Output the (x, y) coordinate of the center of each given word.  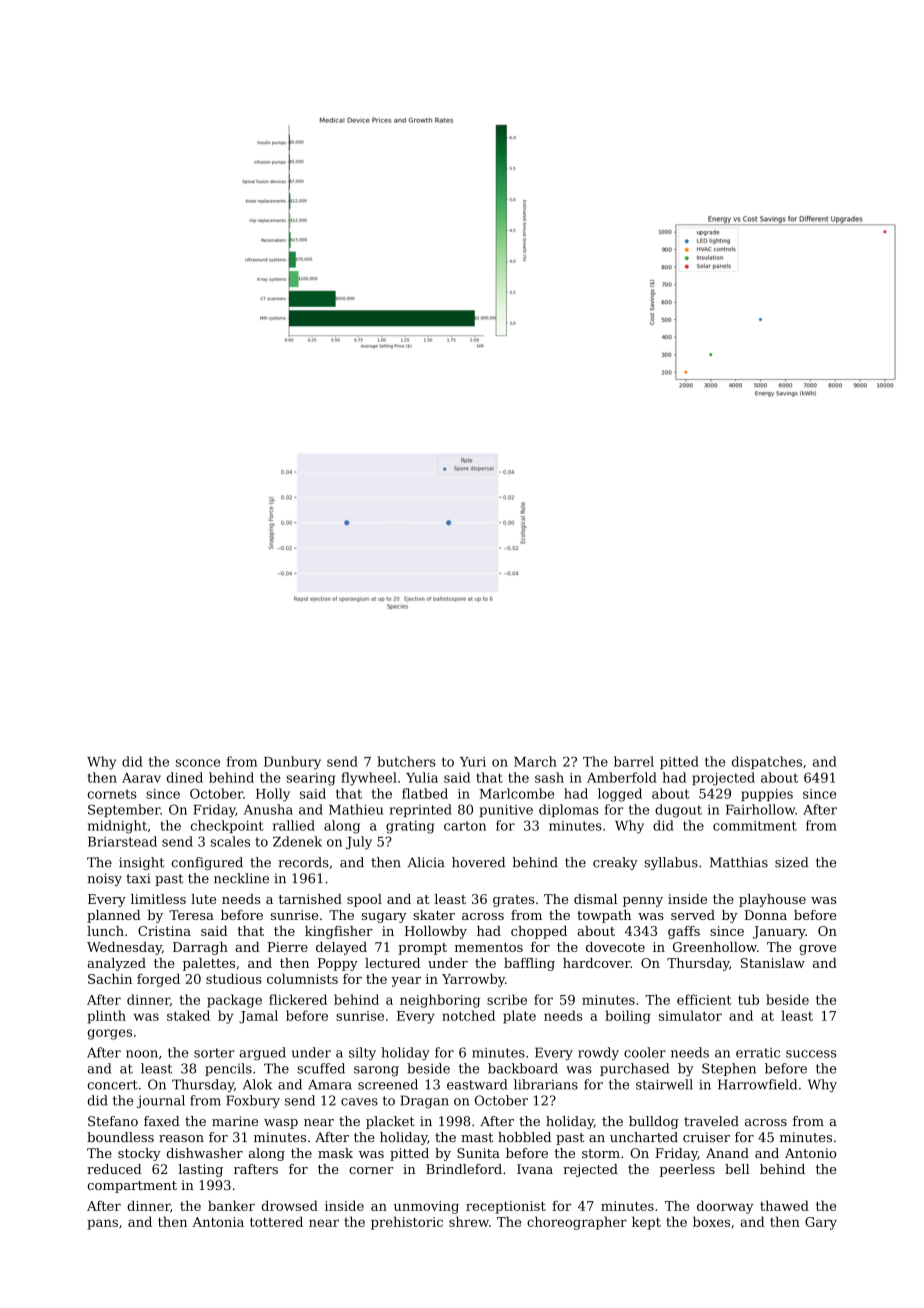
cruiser (706, 1137)
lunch (105, 931)
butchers (406, 761)
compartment (132, 1187)
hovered (478, 862)
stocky (139, 1154)
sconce (198, 763)
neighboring (440, 1001)
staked (188, 1015)
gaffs (684, 932)
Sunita (478, 1153)
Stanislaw (773, 963)
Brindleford (464, 1169)
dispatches (767, 762)
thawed (784, 1205)
